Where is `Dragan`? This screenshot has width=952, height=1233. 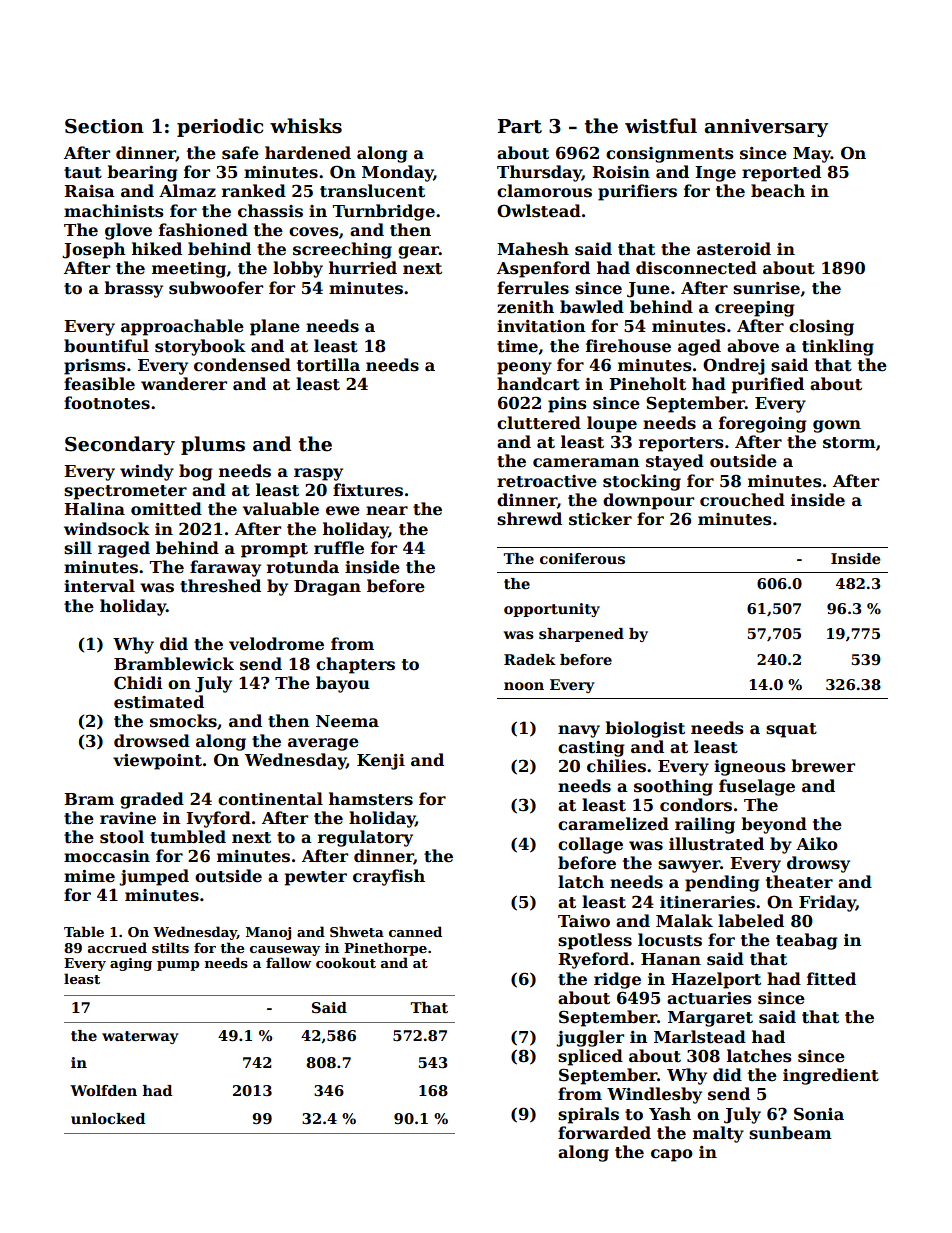
Dragan is located at coordinates (327, 588).
